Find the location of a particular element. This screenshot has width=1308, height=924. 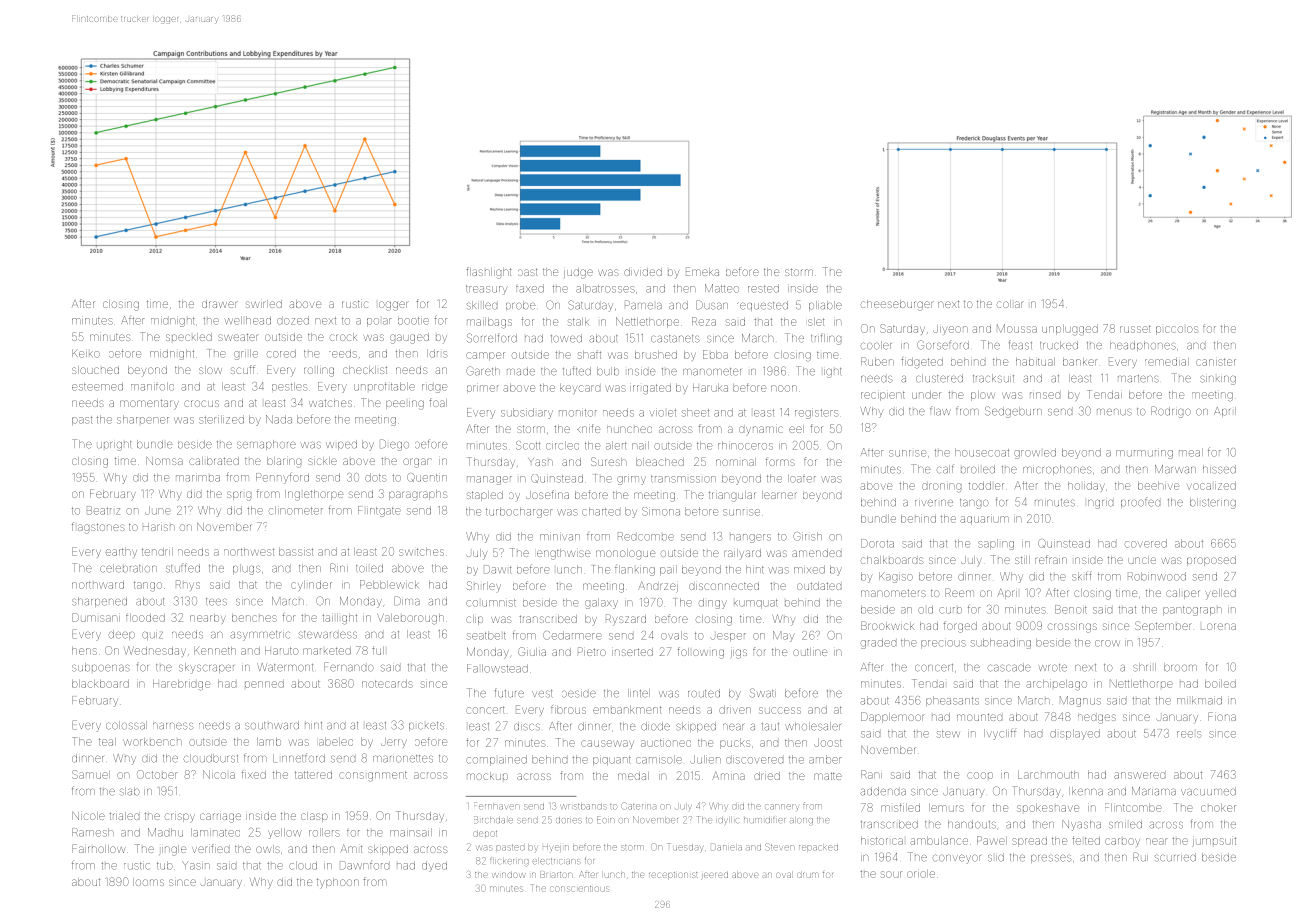

sharpener is located at coordinates (143, 419).
